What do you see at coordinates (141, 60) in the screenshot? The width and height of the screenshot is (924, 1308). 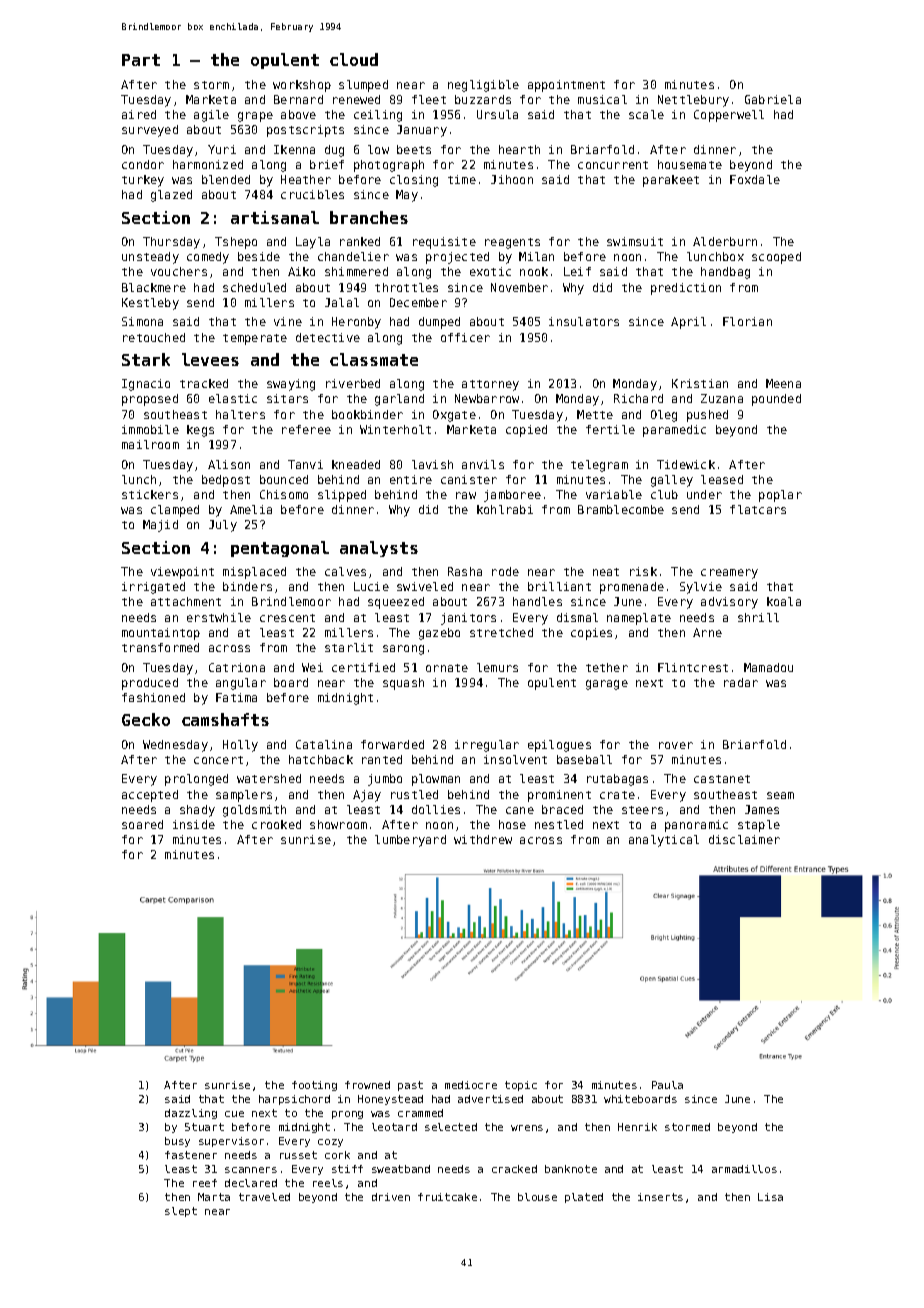 I see `Part` at bounding box center [141, 60].
